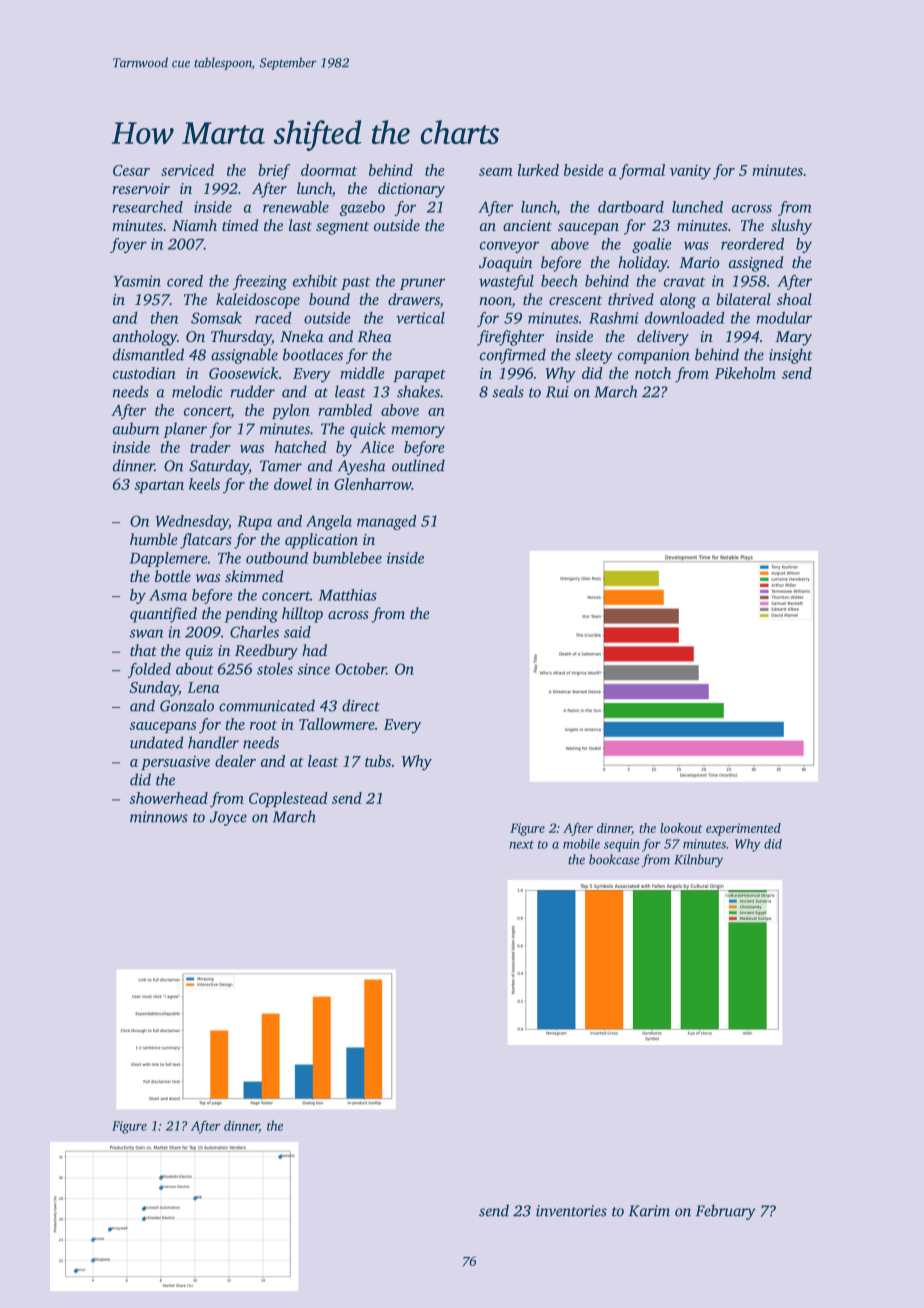 This page has height=1308, width=924. I want to click on Matthias, so click(348, 595).
